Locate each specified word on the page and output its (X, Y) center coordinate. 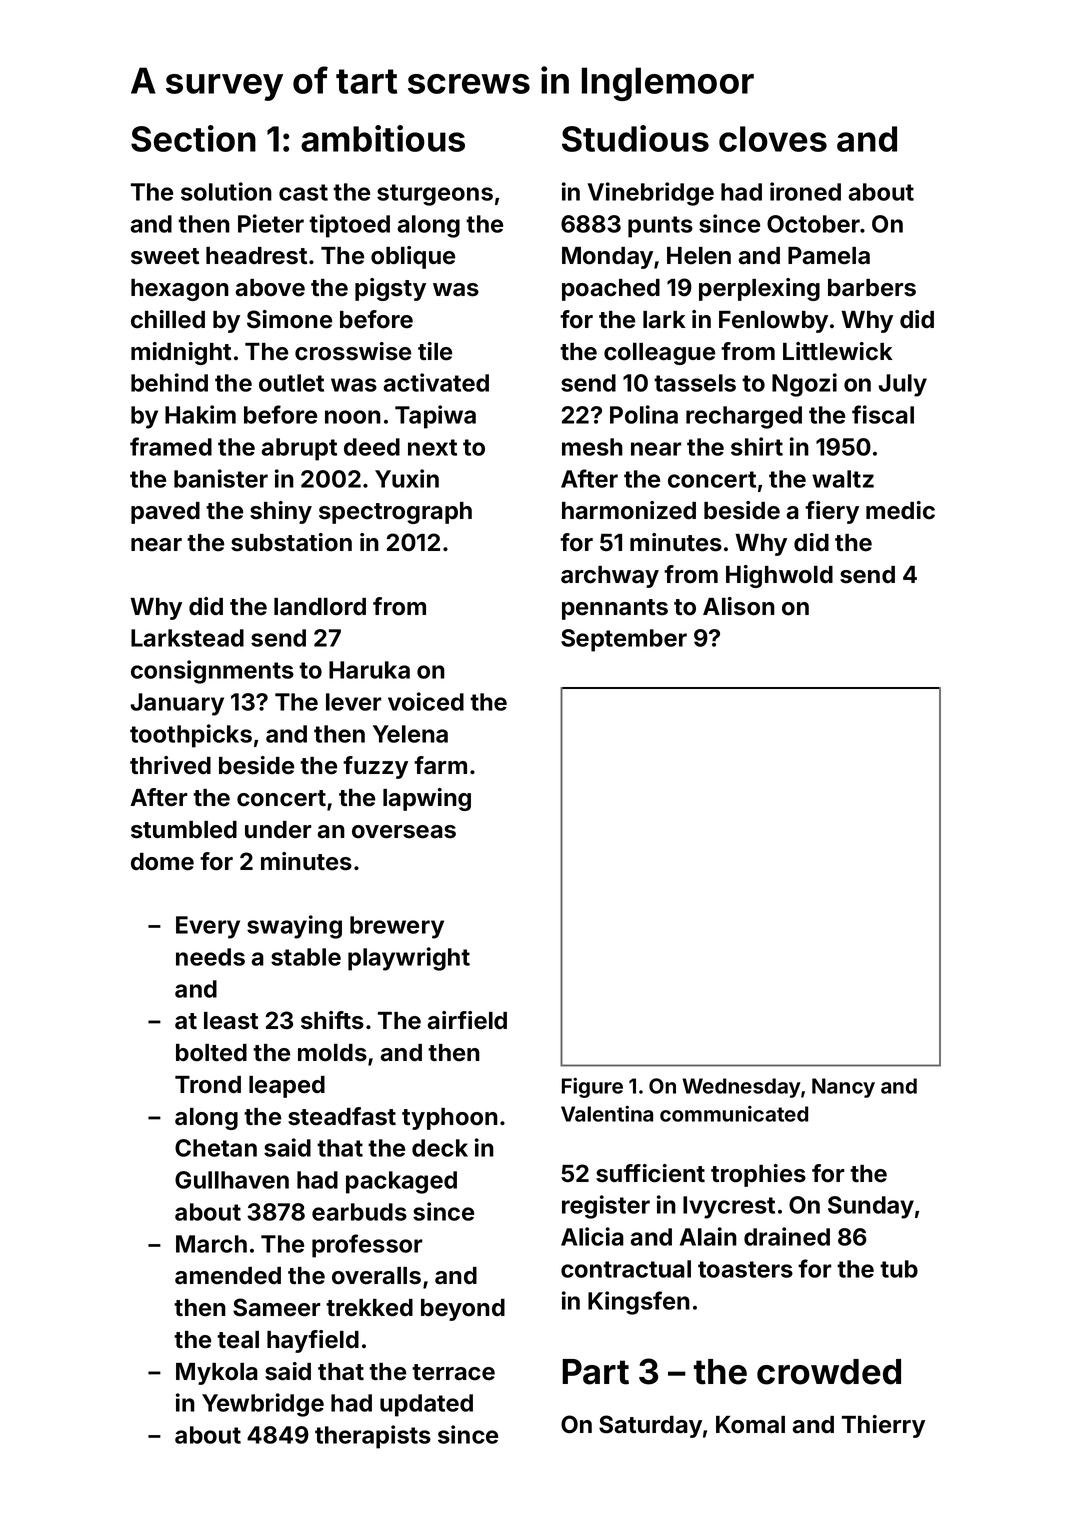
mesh (592, 447)
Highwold (779, 576)
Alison (739, 606)
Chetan (216, 1148)
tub (899, 1269)
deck (440, 1148)
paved (165, 513)
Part (595, 1372)
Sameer (276, 1307)
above (270, 288)
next (432, 447)
